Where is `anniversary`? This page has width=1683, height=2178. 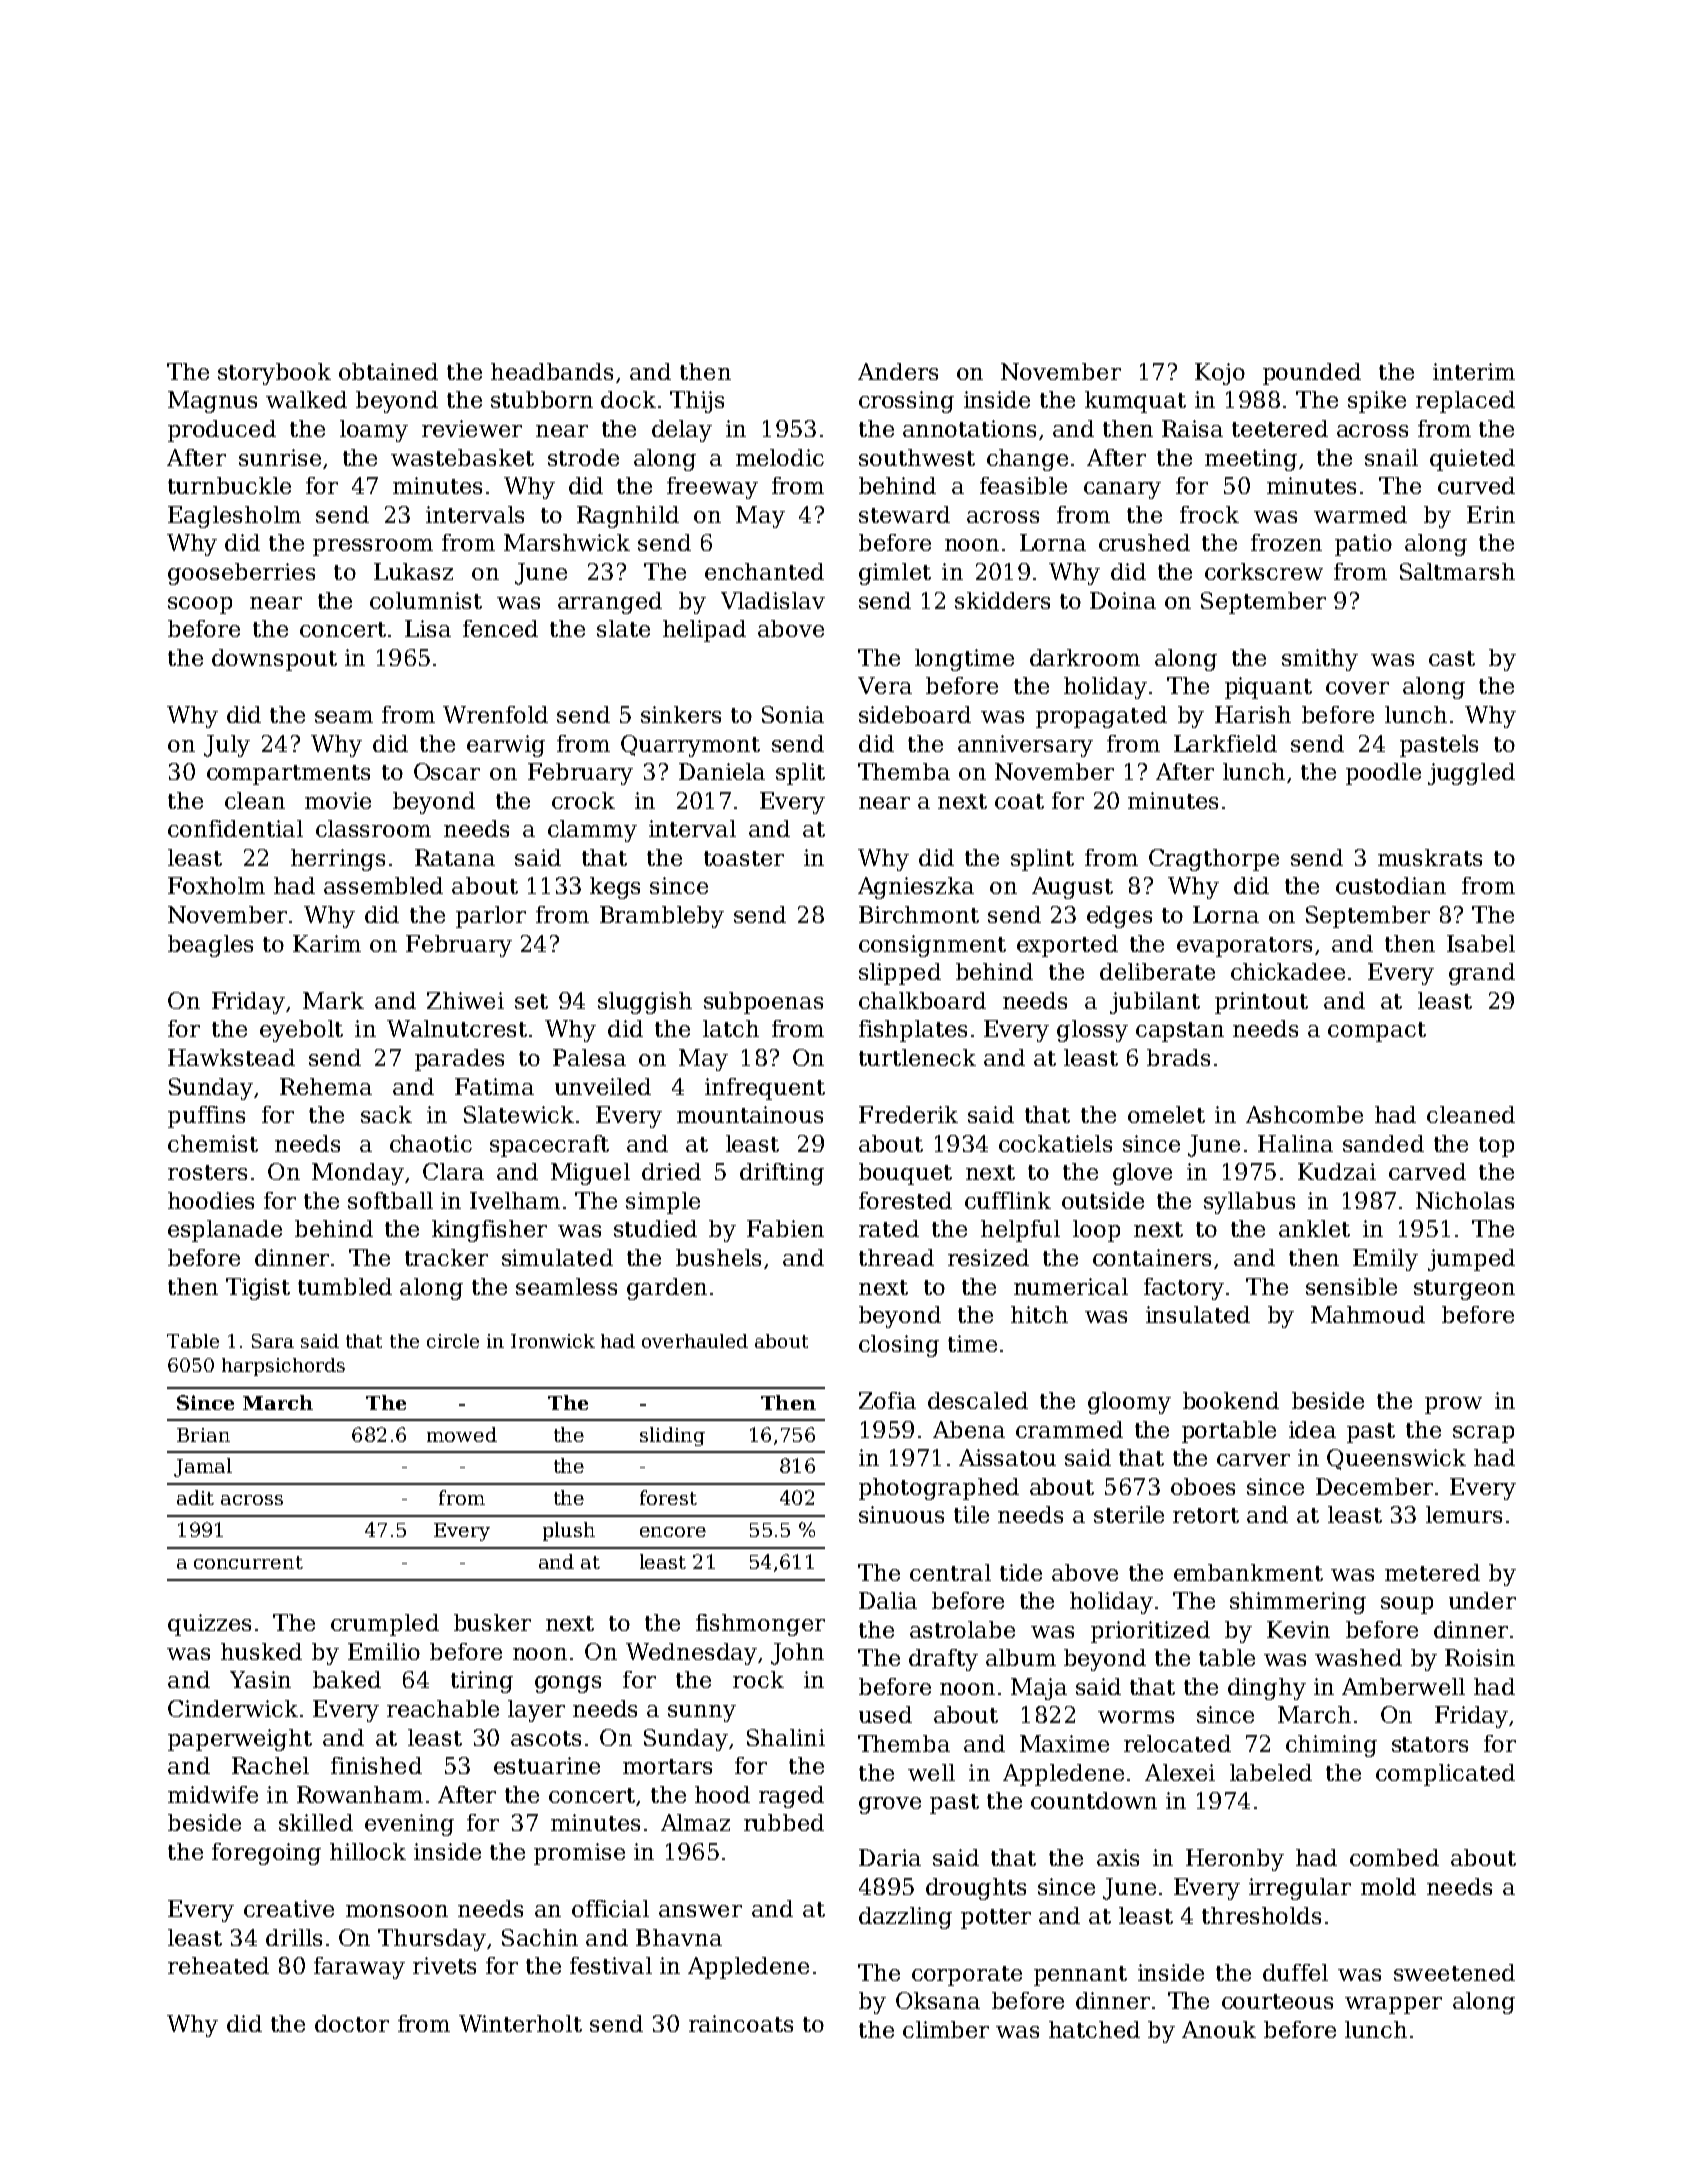
anniversary is located at coordinates (1025, 746).
